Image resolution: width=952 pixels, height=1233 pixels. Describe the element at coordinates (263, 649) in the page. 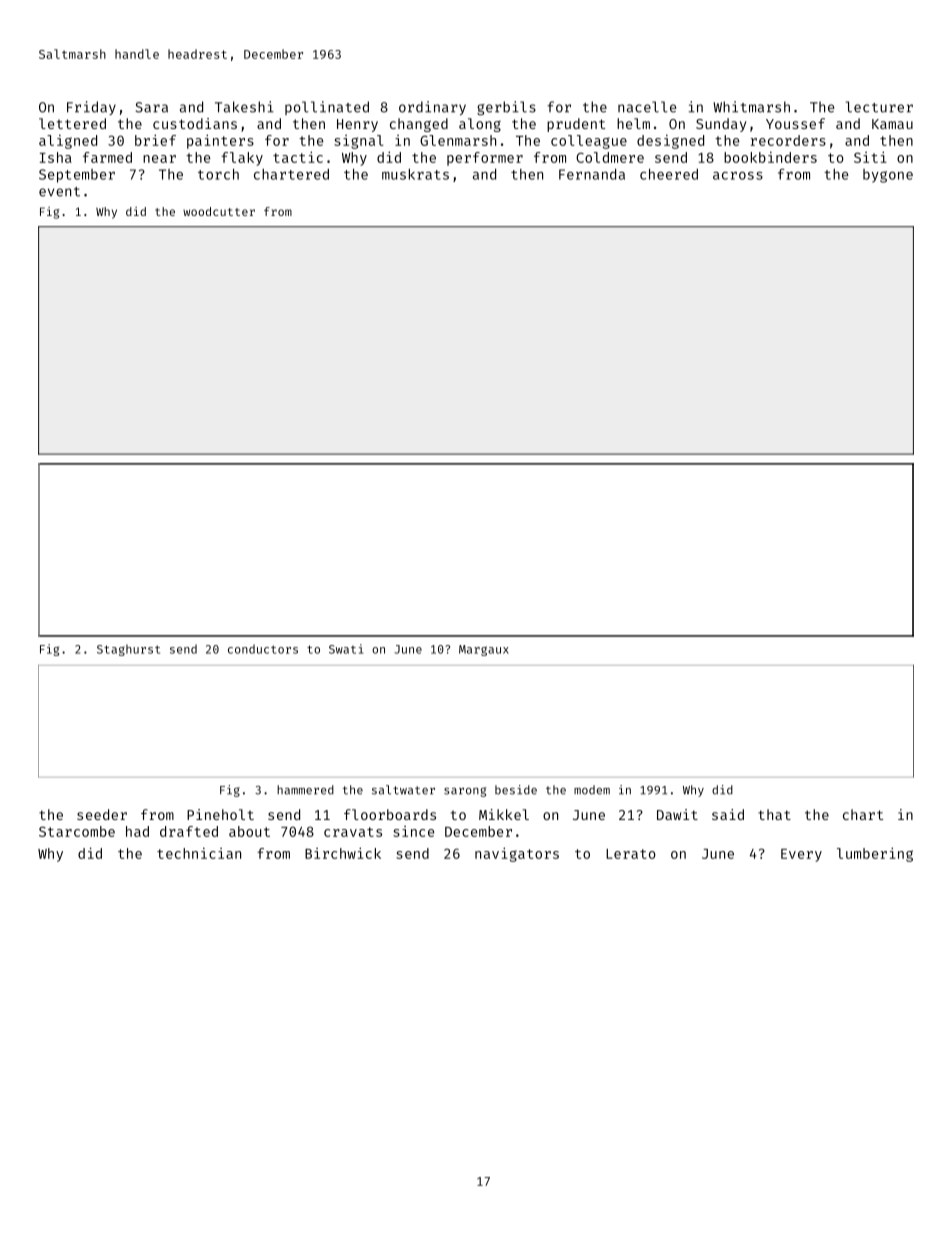

I see `conductors` at that location.
